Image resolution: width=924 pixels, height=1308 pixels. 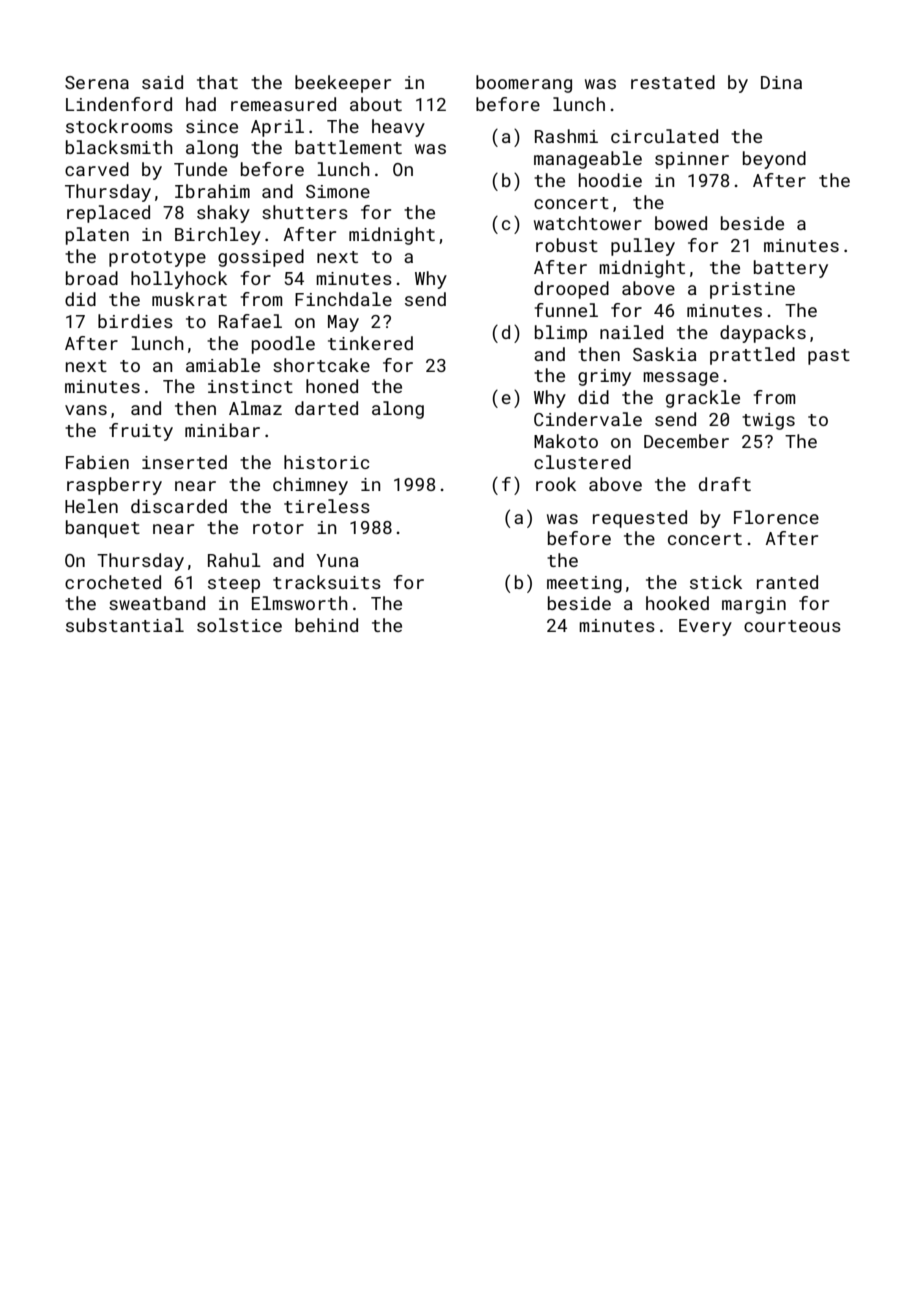 I want to click on historic, so click(x=326, y=462).
